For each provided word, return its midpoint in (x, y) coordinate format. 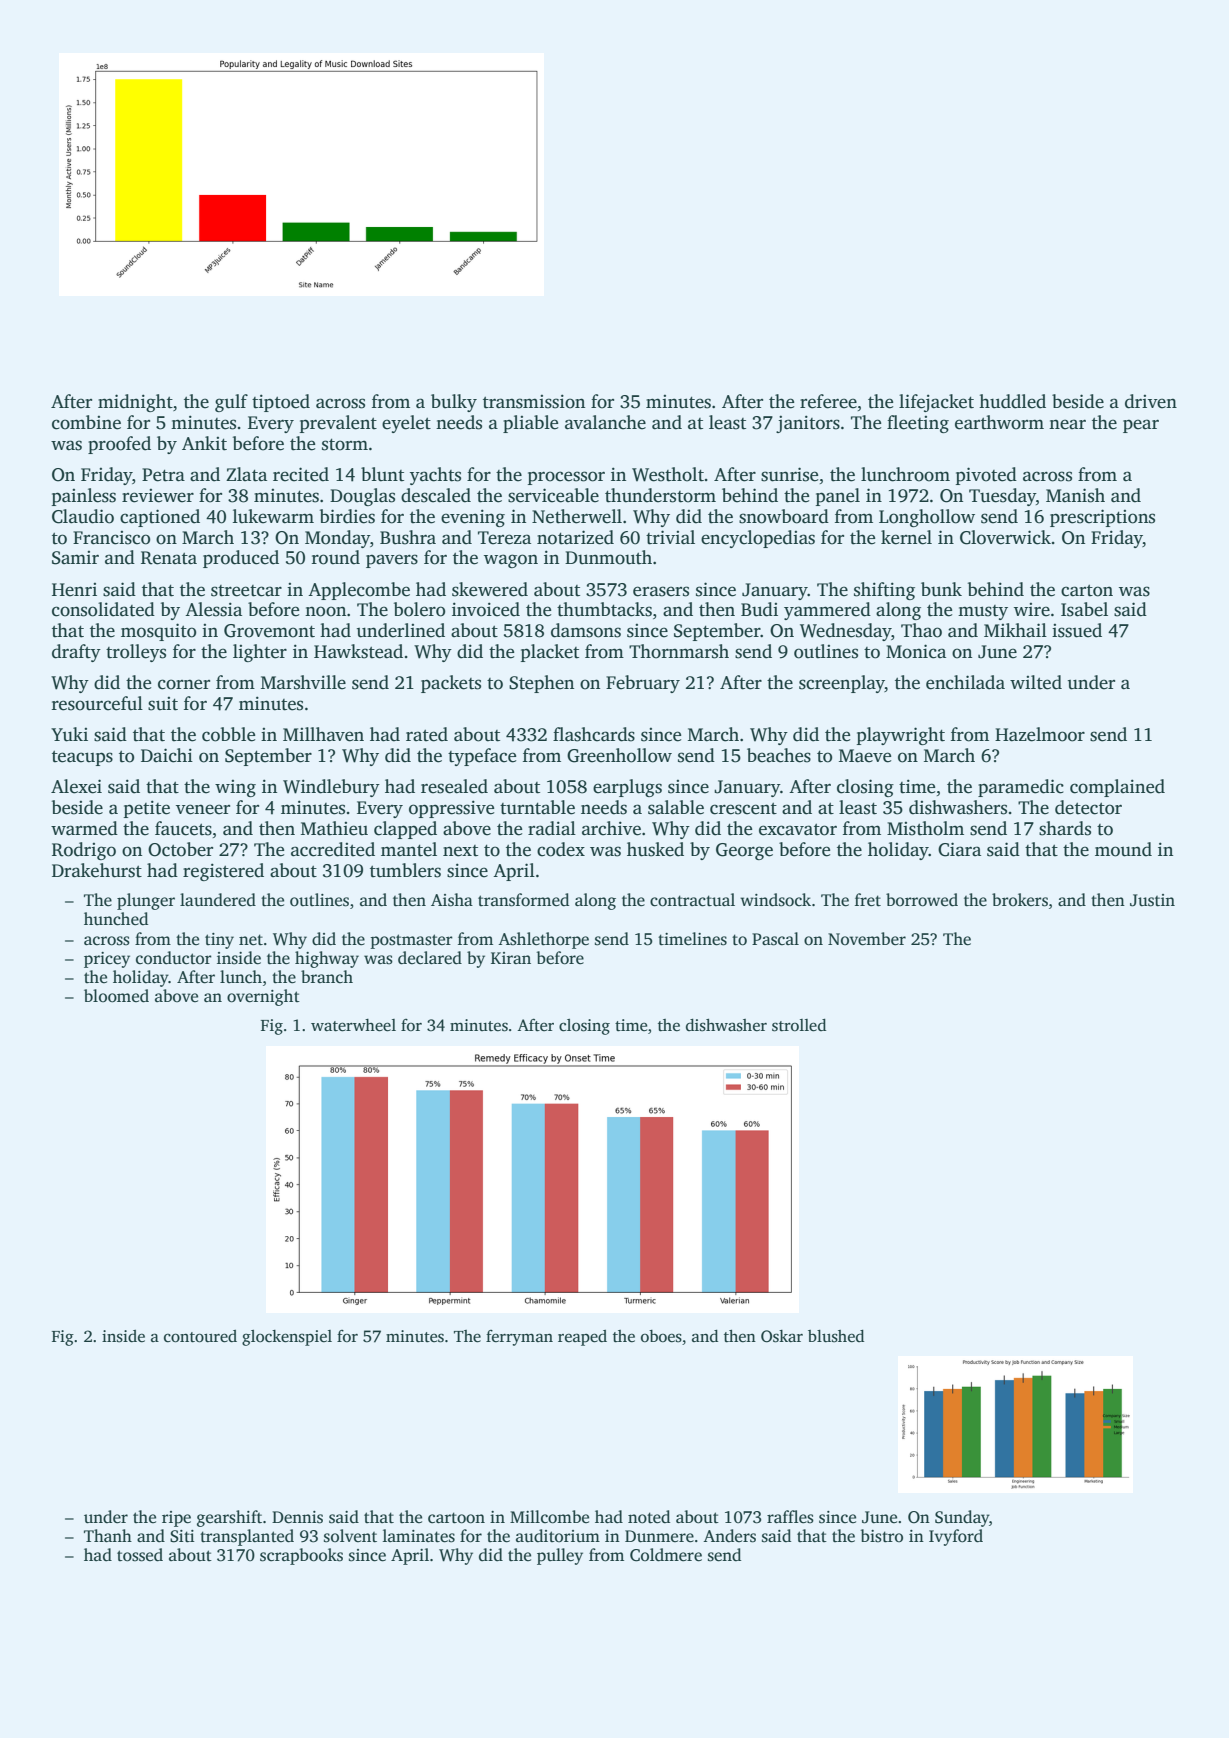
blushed (836, 1336)
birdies (347, 516)
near (1067, 424)
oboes (661, 1336)
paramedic (1021, 788)
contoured (200, 1336)
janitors (808, 424)
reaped (582, 1338)
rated (427, 734)
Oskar (782, 1336)
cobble (228, 734)
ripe (176, 1519)
